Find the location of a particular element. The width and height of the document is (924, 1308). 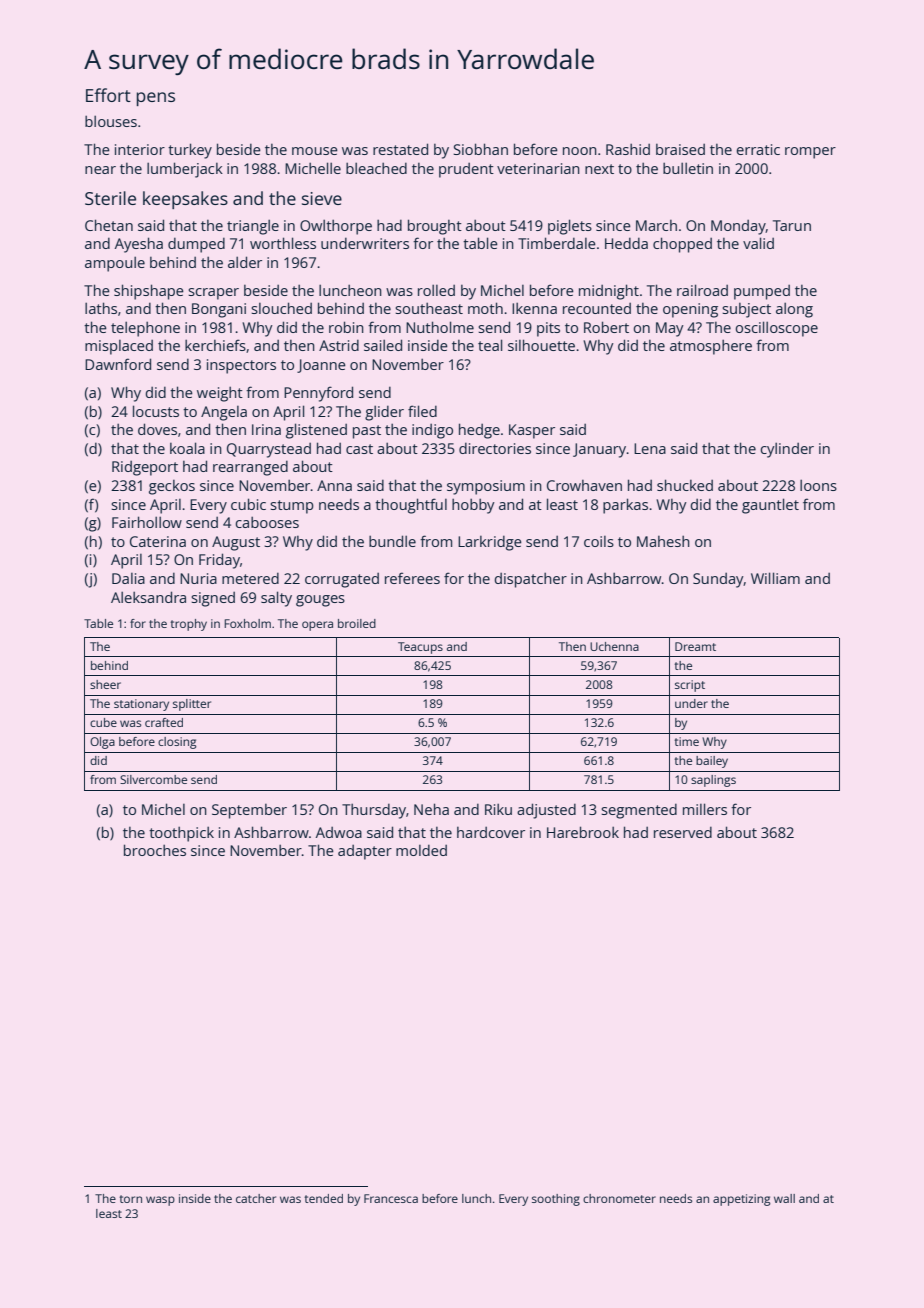

Rashid is located at coordinates (628, 149).
